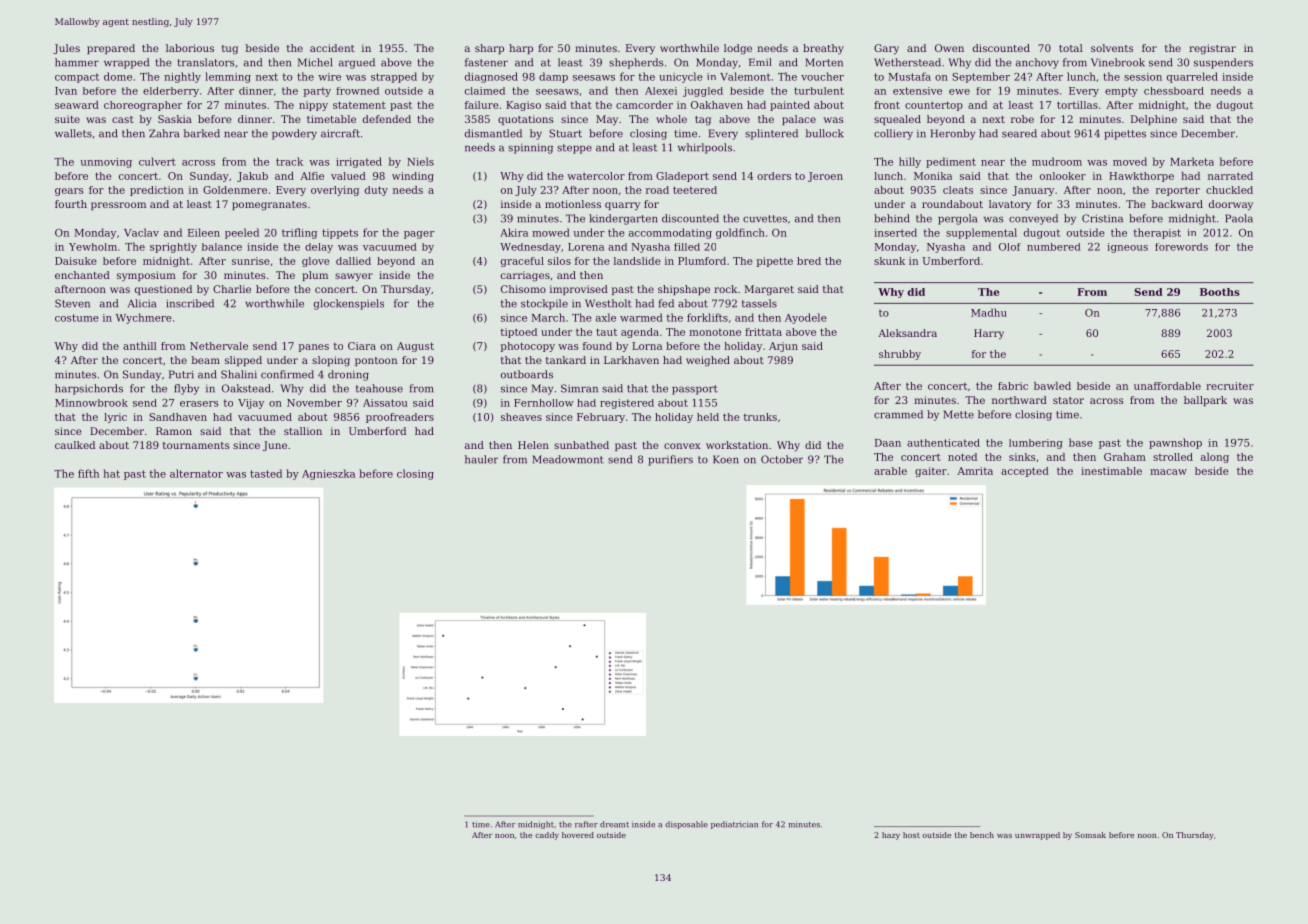 Image resolution: width=1308 pixels, height=924 pixels. What do you see at coordinates (547, 836) in the document?
I see `caddy` at bounding box center [547, 836].
